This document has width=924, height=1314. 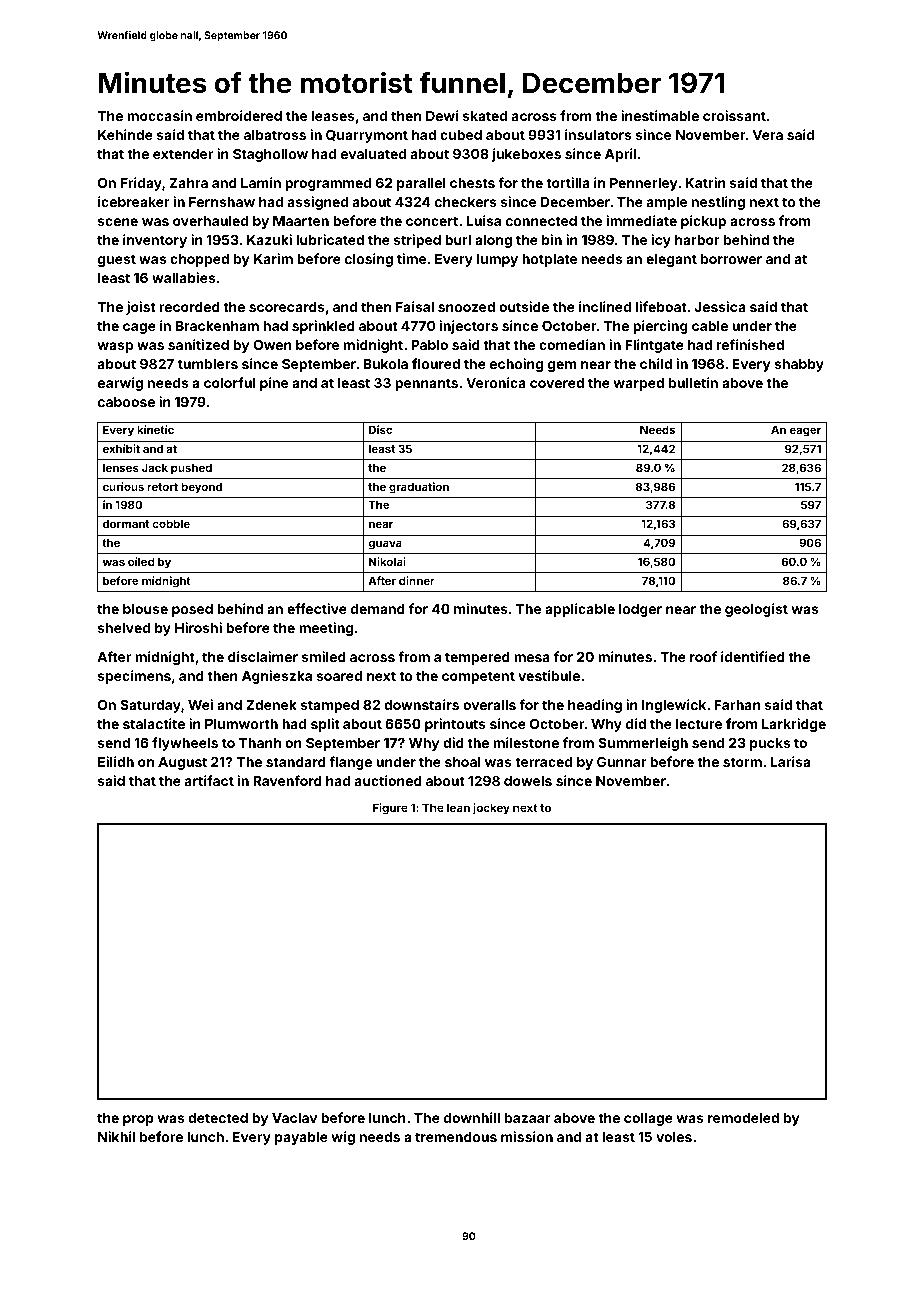 I want to click on payable, so click(x=301, y=1138).
